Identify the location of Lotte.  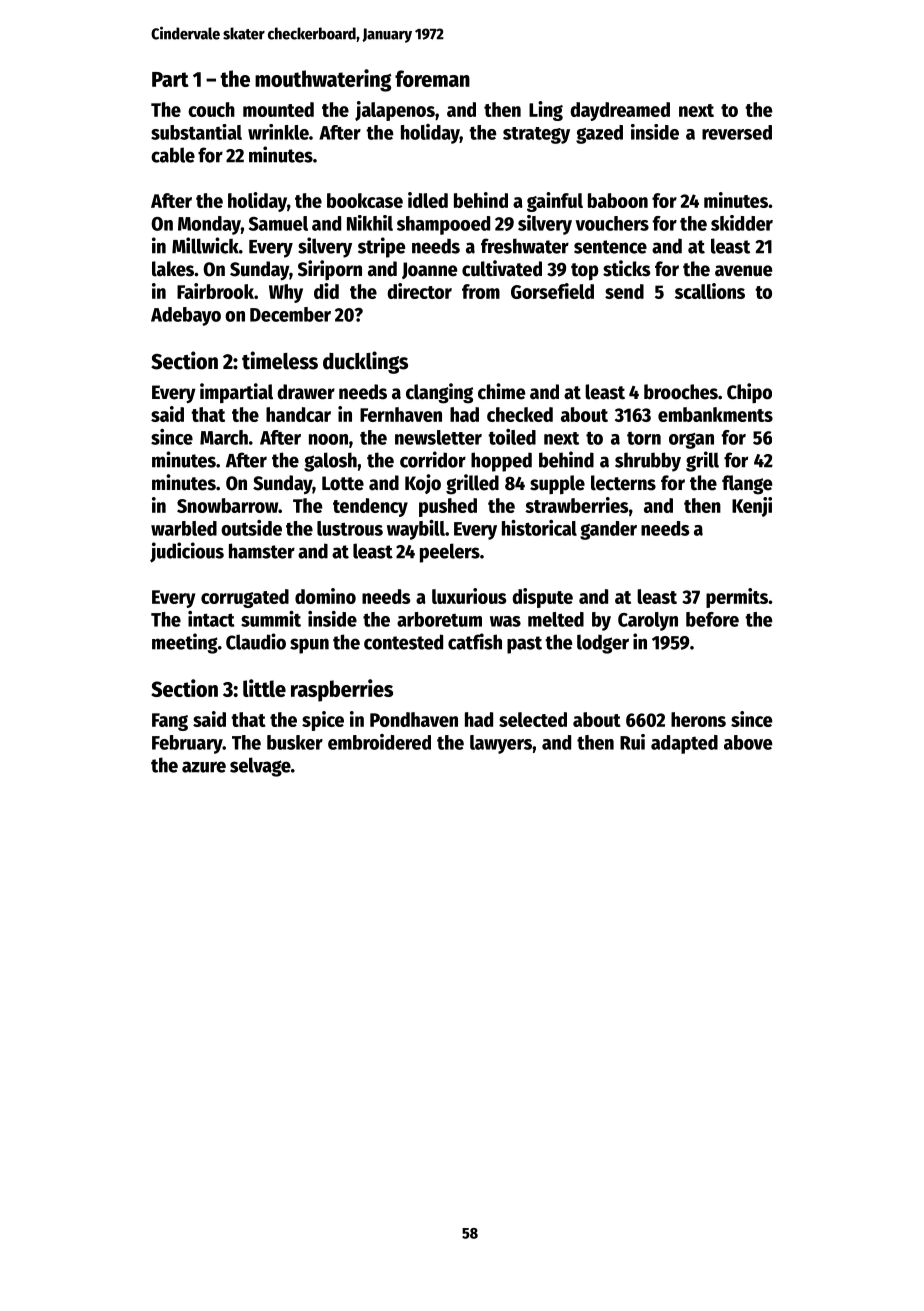
(343, 483).
